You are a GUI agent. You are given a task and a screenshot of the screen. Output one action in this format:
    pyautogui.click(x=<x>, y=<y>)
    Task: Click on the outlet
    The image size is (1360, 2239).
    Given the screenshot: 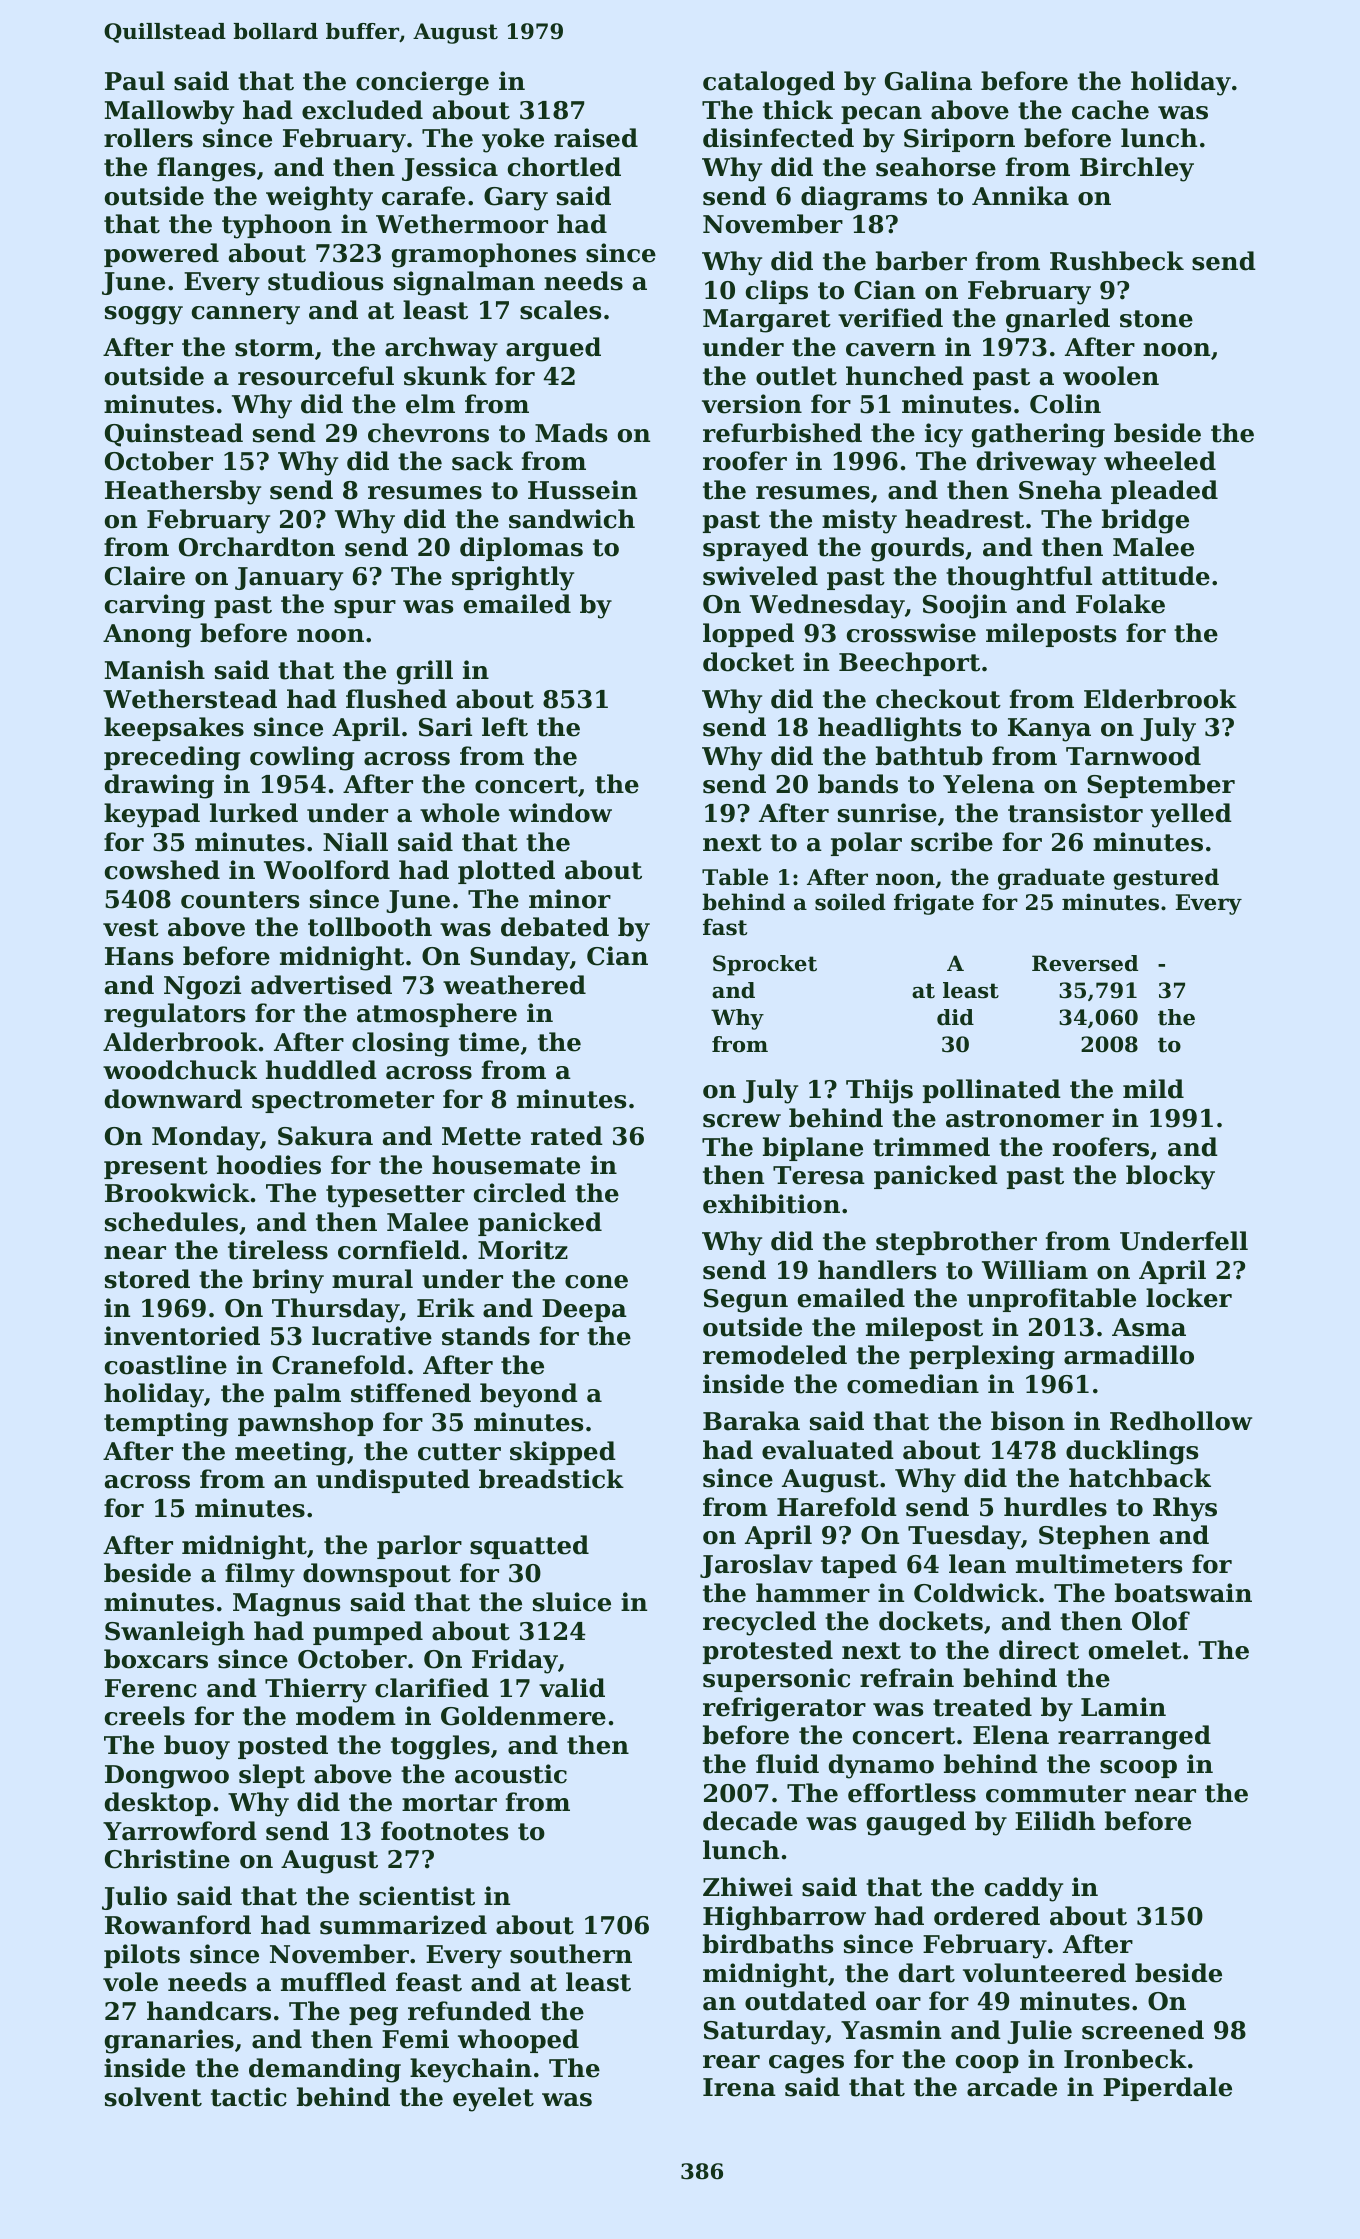 What is the action you would take?
    pyautogui.click(x=796, y=376)
